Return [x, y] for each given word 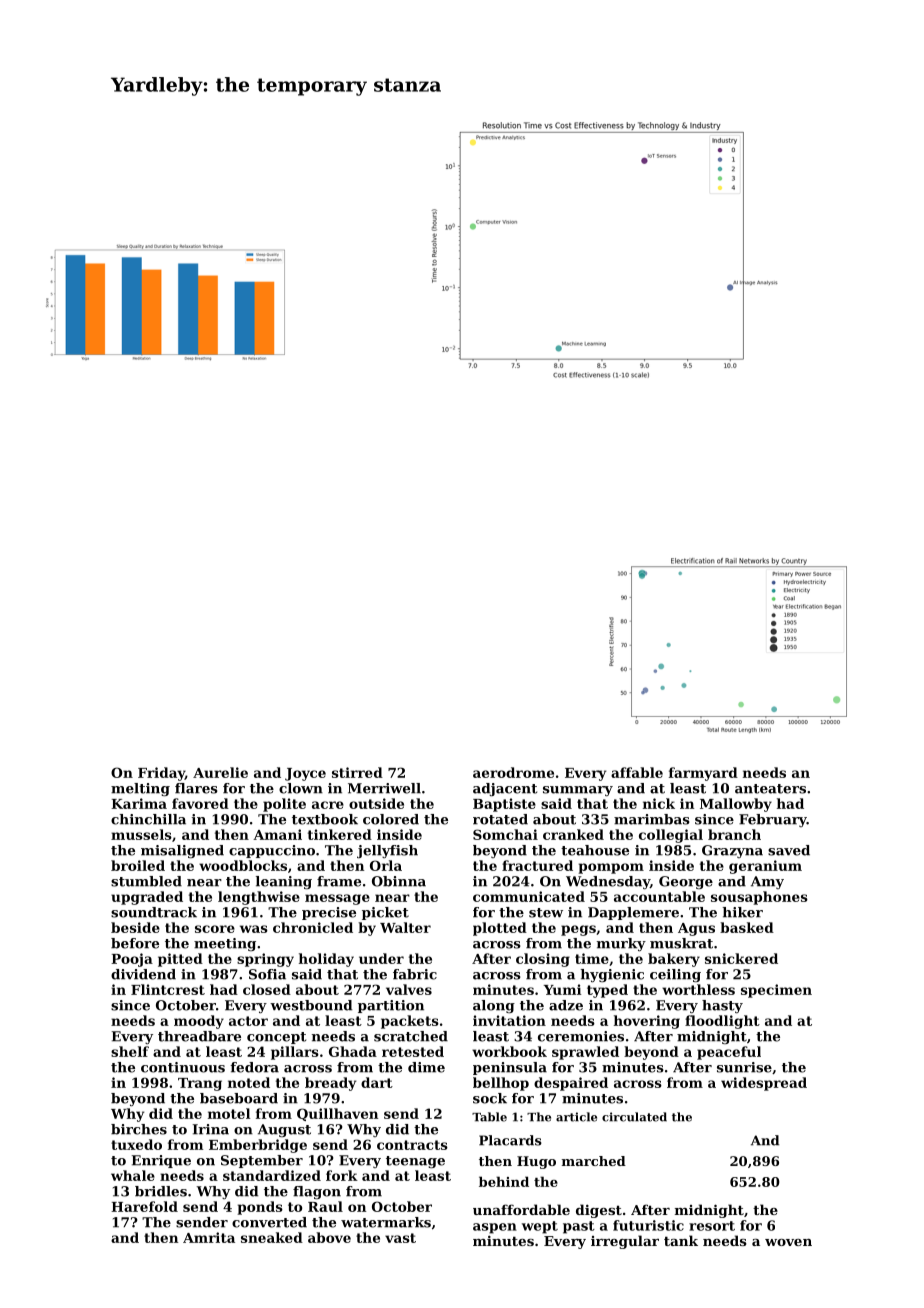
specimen [776, 991]
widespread [764, 1084]
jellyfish [387, 851]
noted [249, 1082]
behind [504, 1181]
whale [133, 1175]
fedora [254, 1067]
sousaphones [759, 898]
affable [637, 772]
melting [140, 789]
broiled [138, 865]
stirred [357, 772]
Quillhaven [337, 1114]
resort [712, 1226]
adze [566, 1005]
